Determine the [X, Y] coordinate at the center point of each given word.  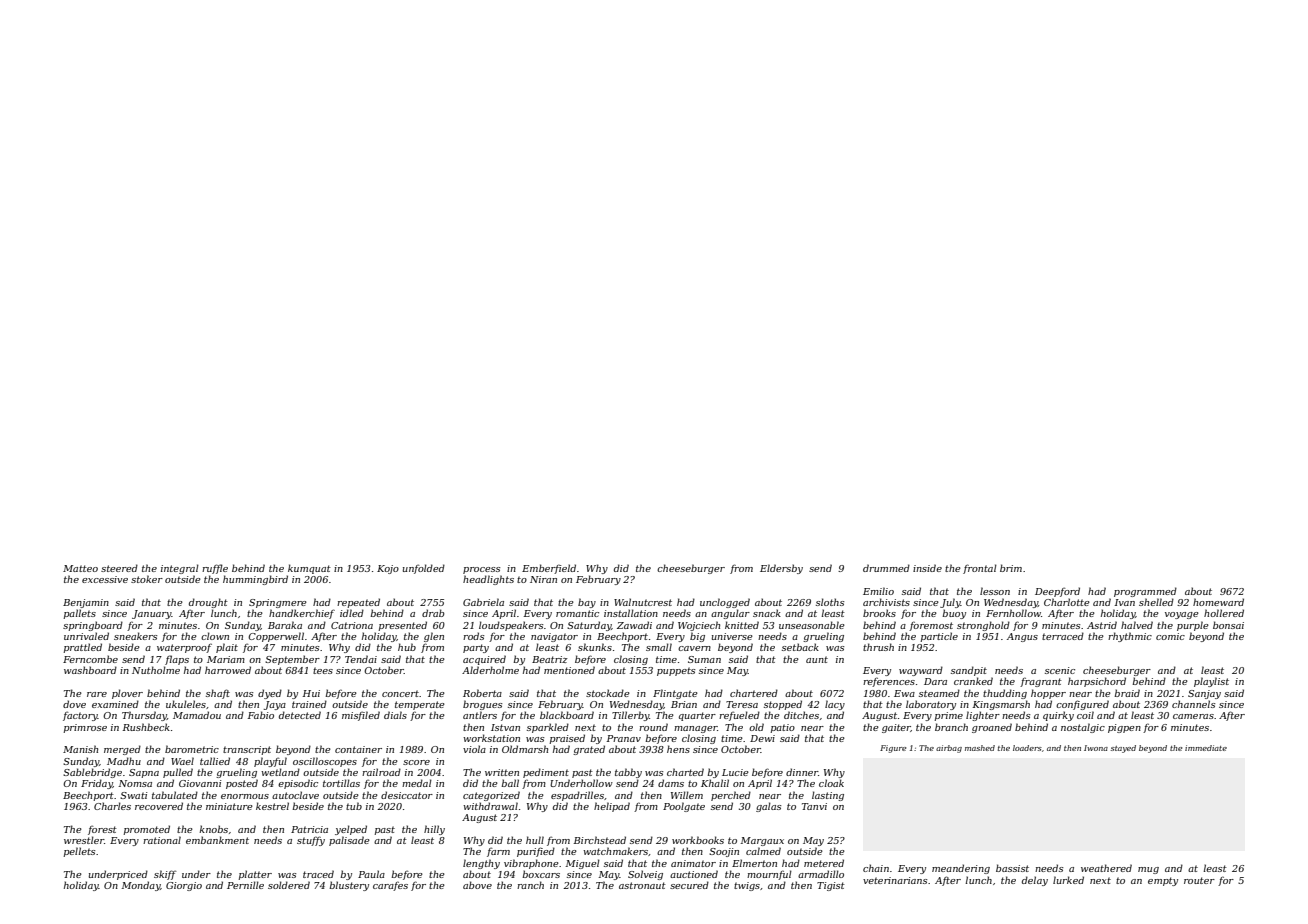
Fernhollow [1013, 613]
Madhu [124, 761]
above [477, 885]
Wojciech [699, 626]
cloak [831, 783]
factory [80, 716]
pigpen [1124, 728]
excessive [105, 579]
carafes [390, 886]
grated [589, 750]
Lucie [735, 772]
